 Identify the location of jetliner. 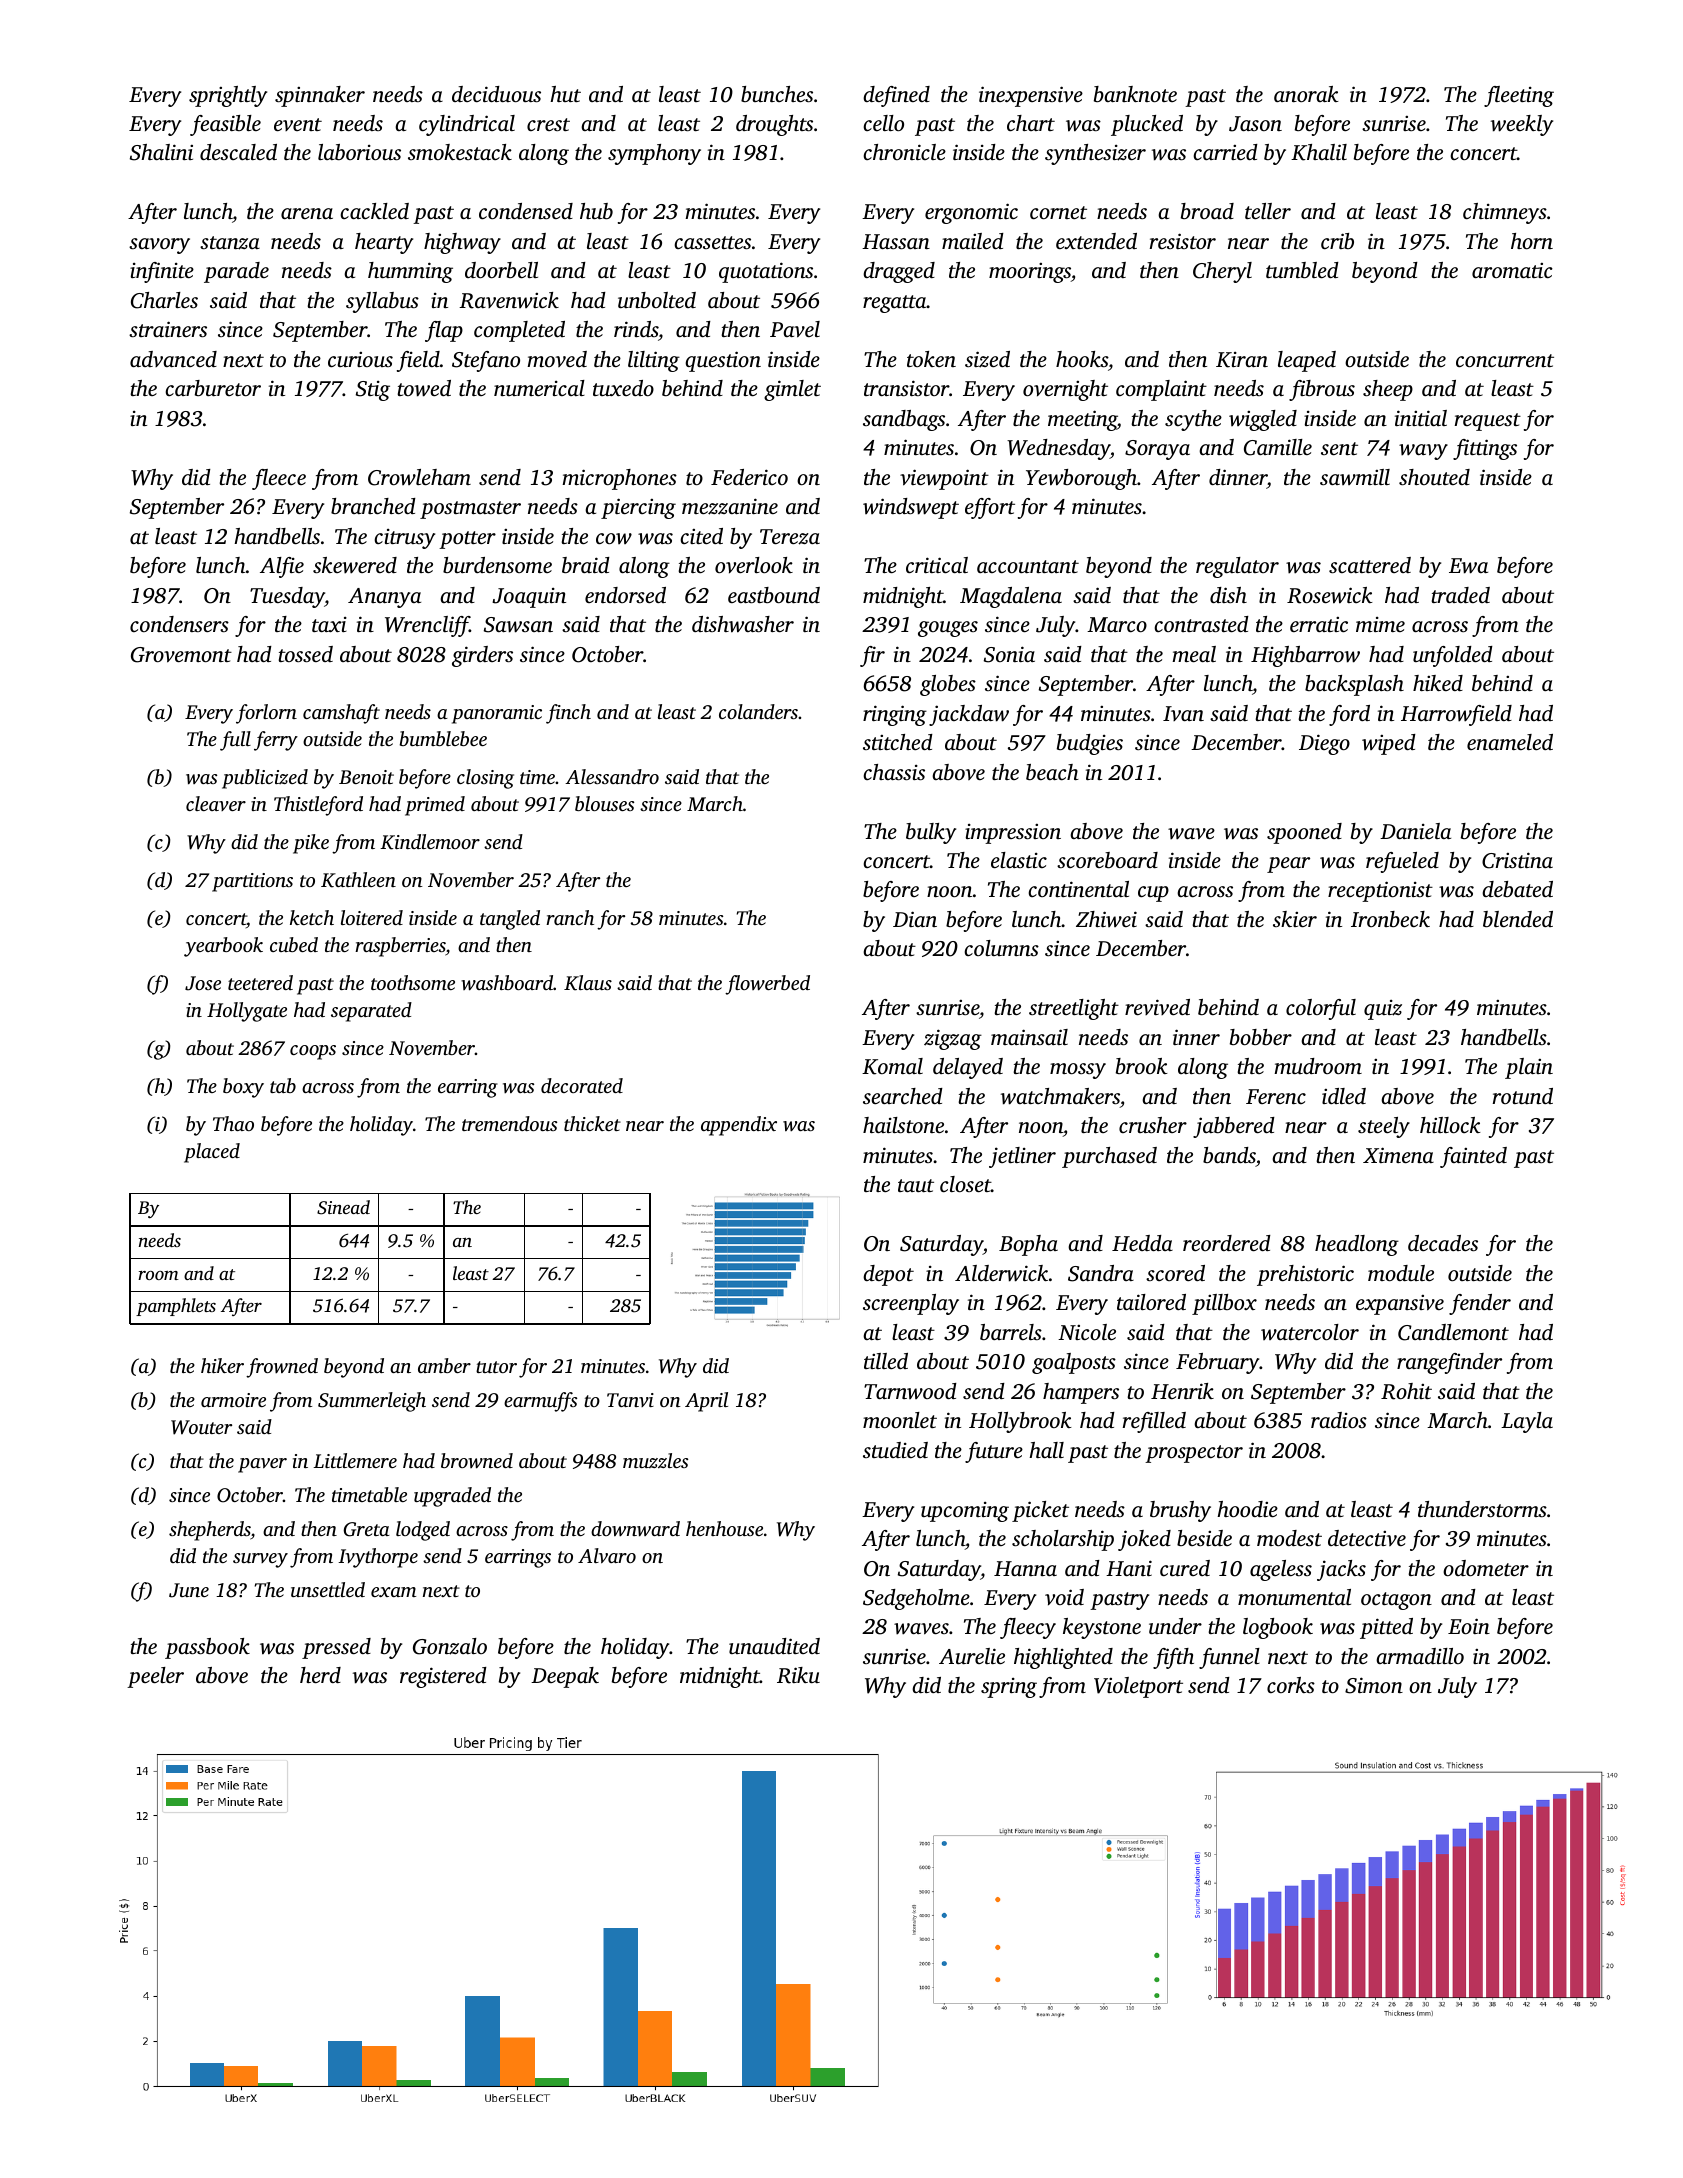
(1022, 1157).
